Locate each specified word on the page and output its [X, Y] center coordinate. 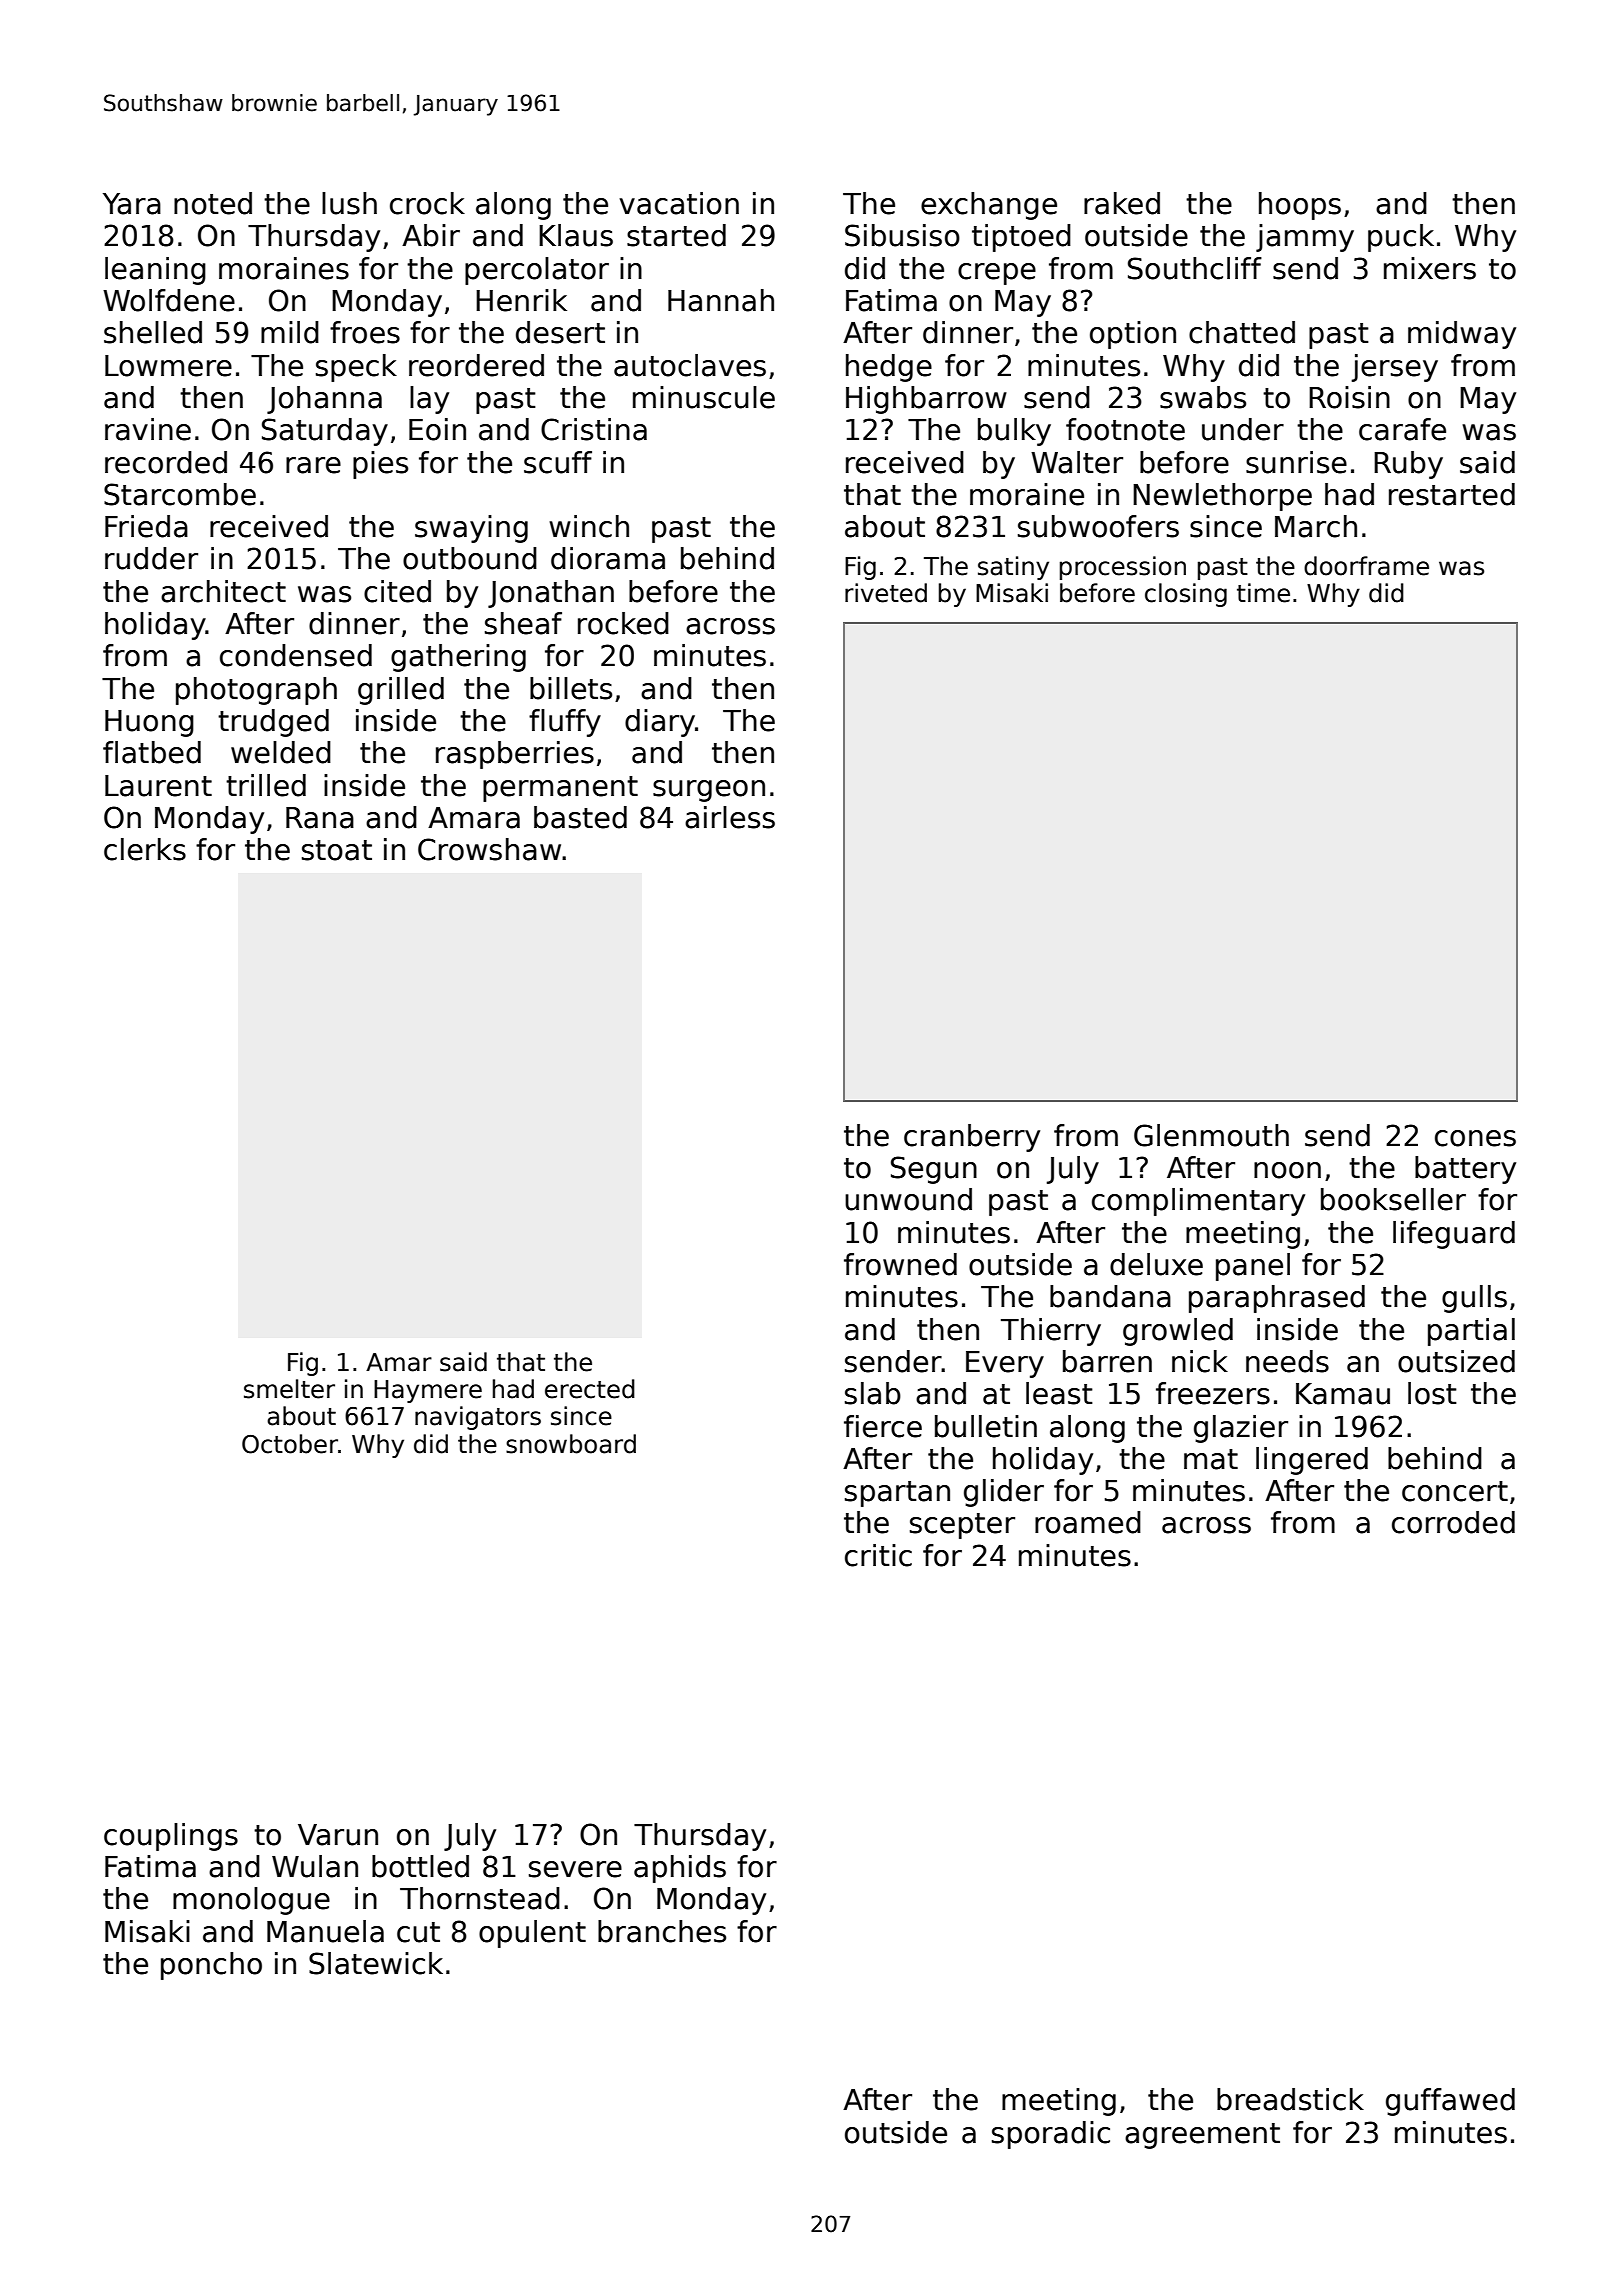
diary [660, 723]
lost [1432, 1393]
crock [427, 203]
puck [1401, 238]
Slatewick [376, 1963]
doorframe [1366, 566]
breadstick [1290, 2099]
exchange [989, 206]
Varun [338, 1835]
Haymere [428, 1391]
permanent [560, 789]
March [1316, 526]
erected [590, 1389]
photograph [256, 691]
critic [878, 1555]
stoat [337, 850]
